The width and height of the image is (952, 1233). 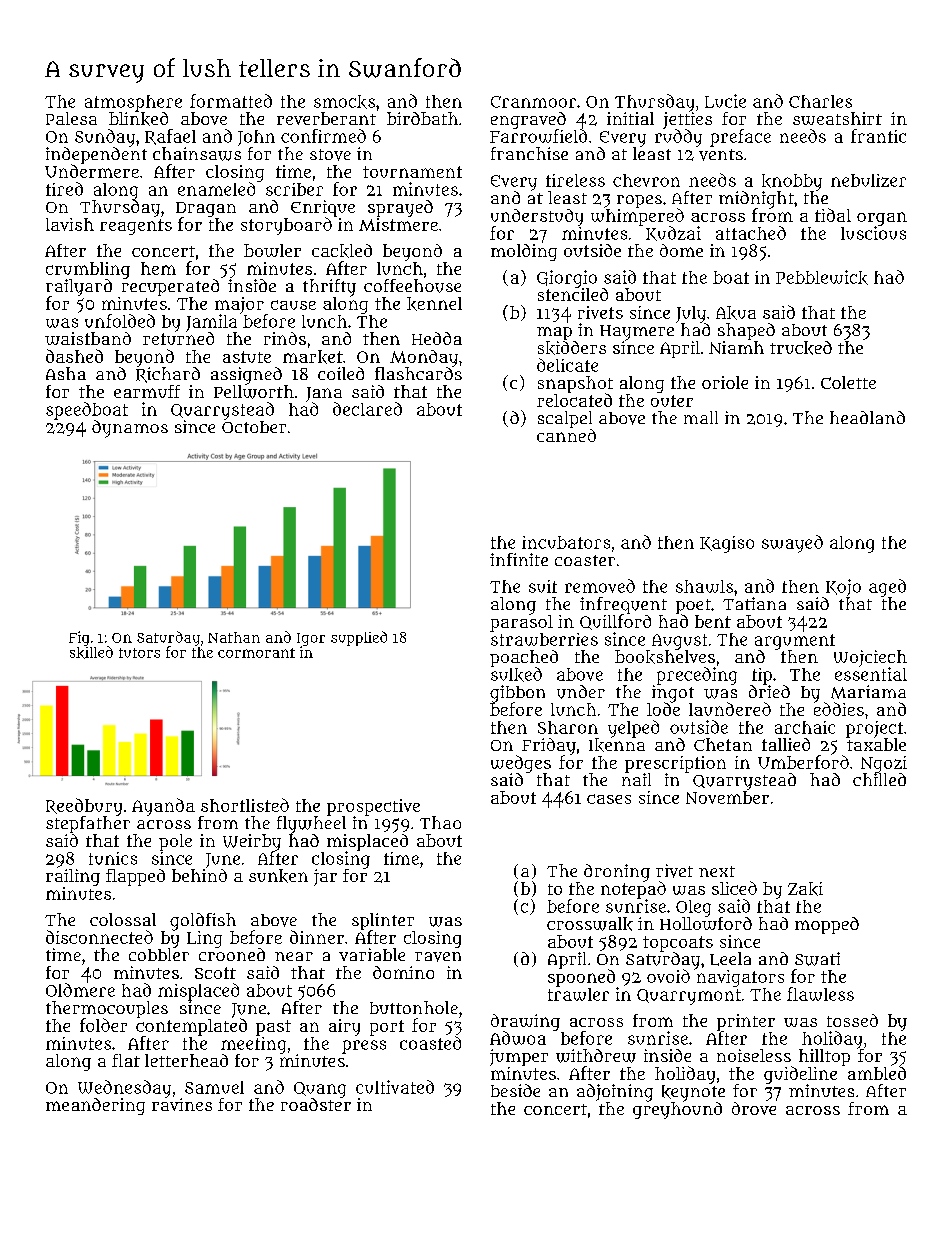 What do you see at coordinates (130, 429) in the image?
I see `dynamos` at bounding box center [130, 429].
